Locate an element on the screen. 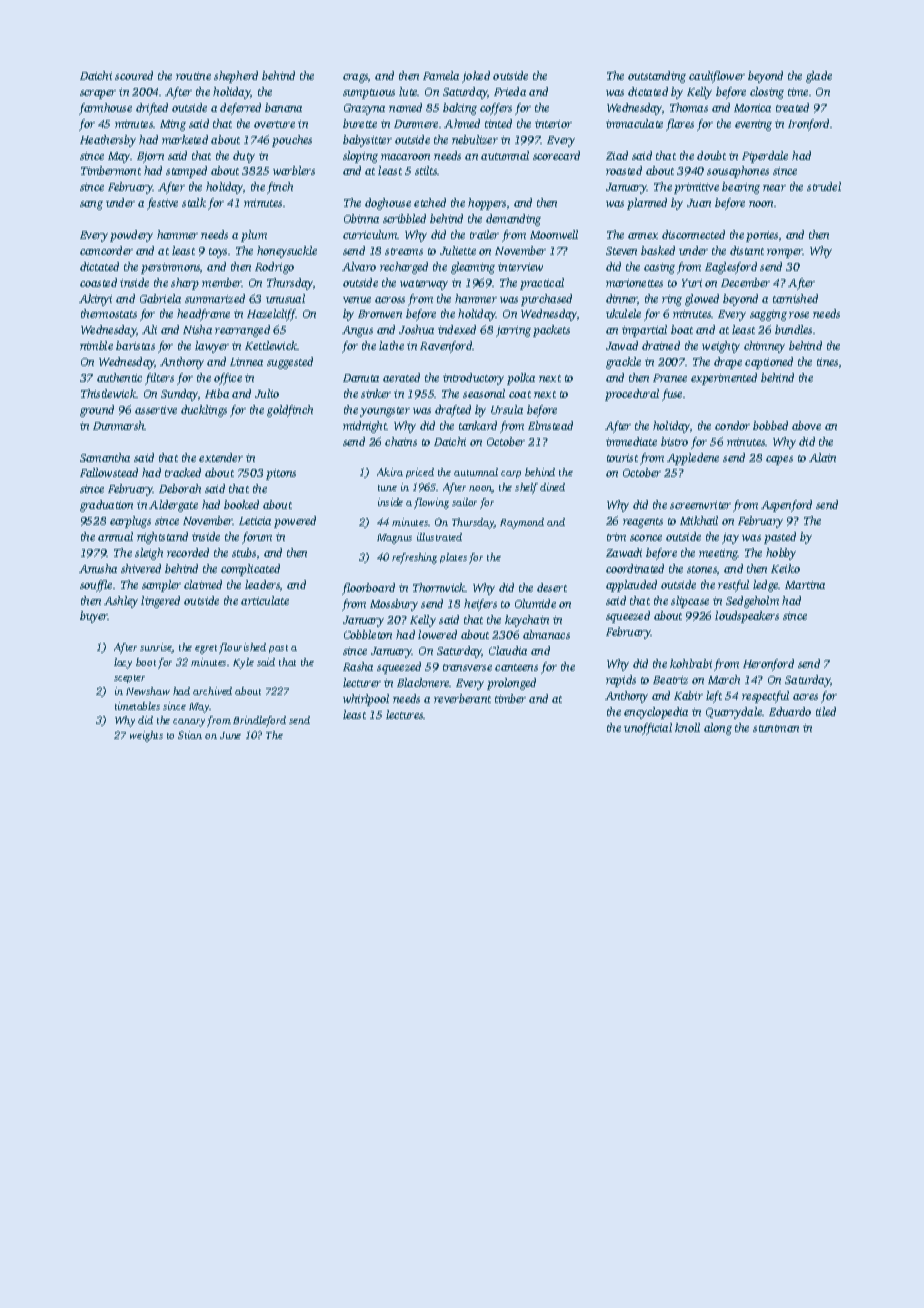 The image size is (924, 1308). June is located at coordinates (230, 735).
